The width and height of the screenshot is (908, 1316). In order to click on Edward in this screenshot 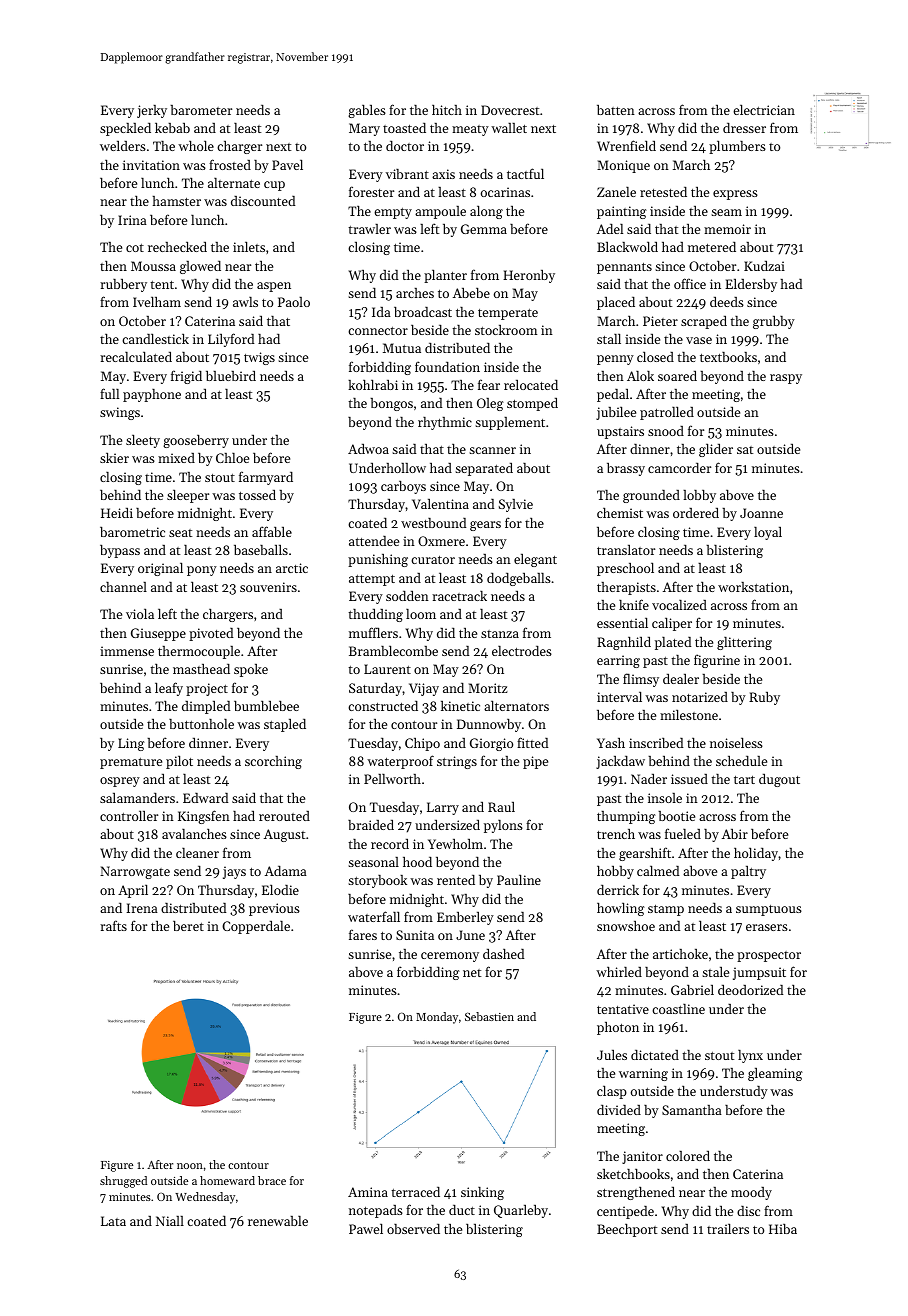, I will do `click(205, 798)`.
